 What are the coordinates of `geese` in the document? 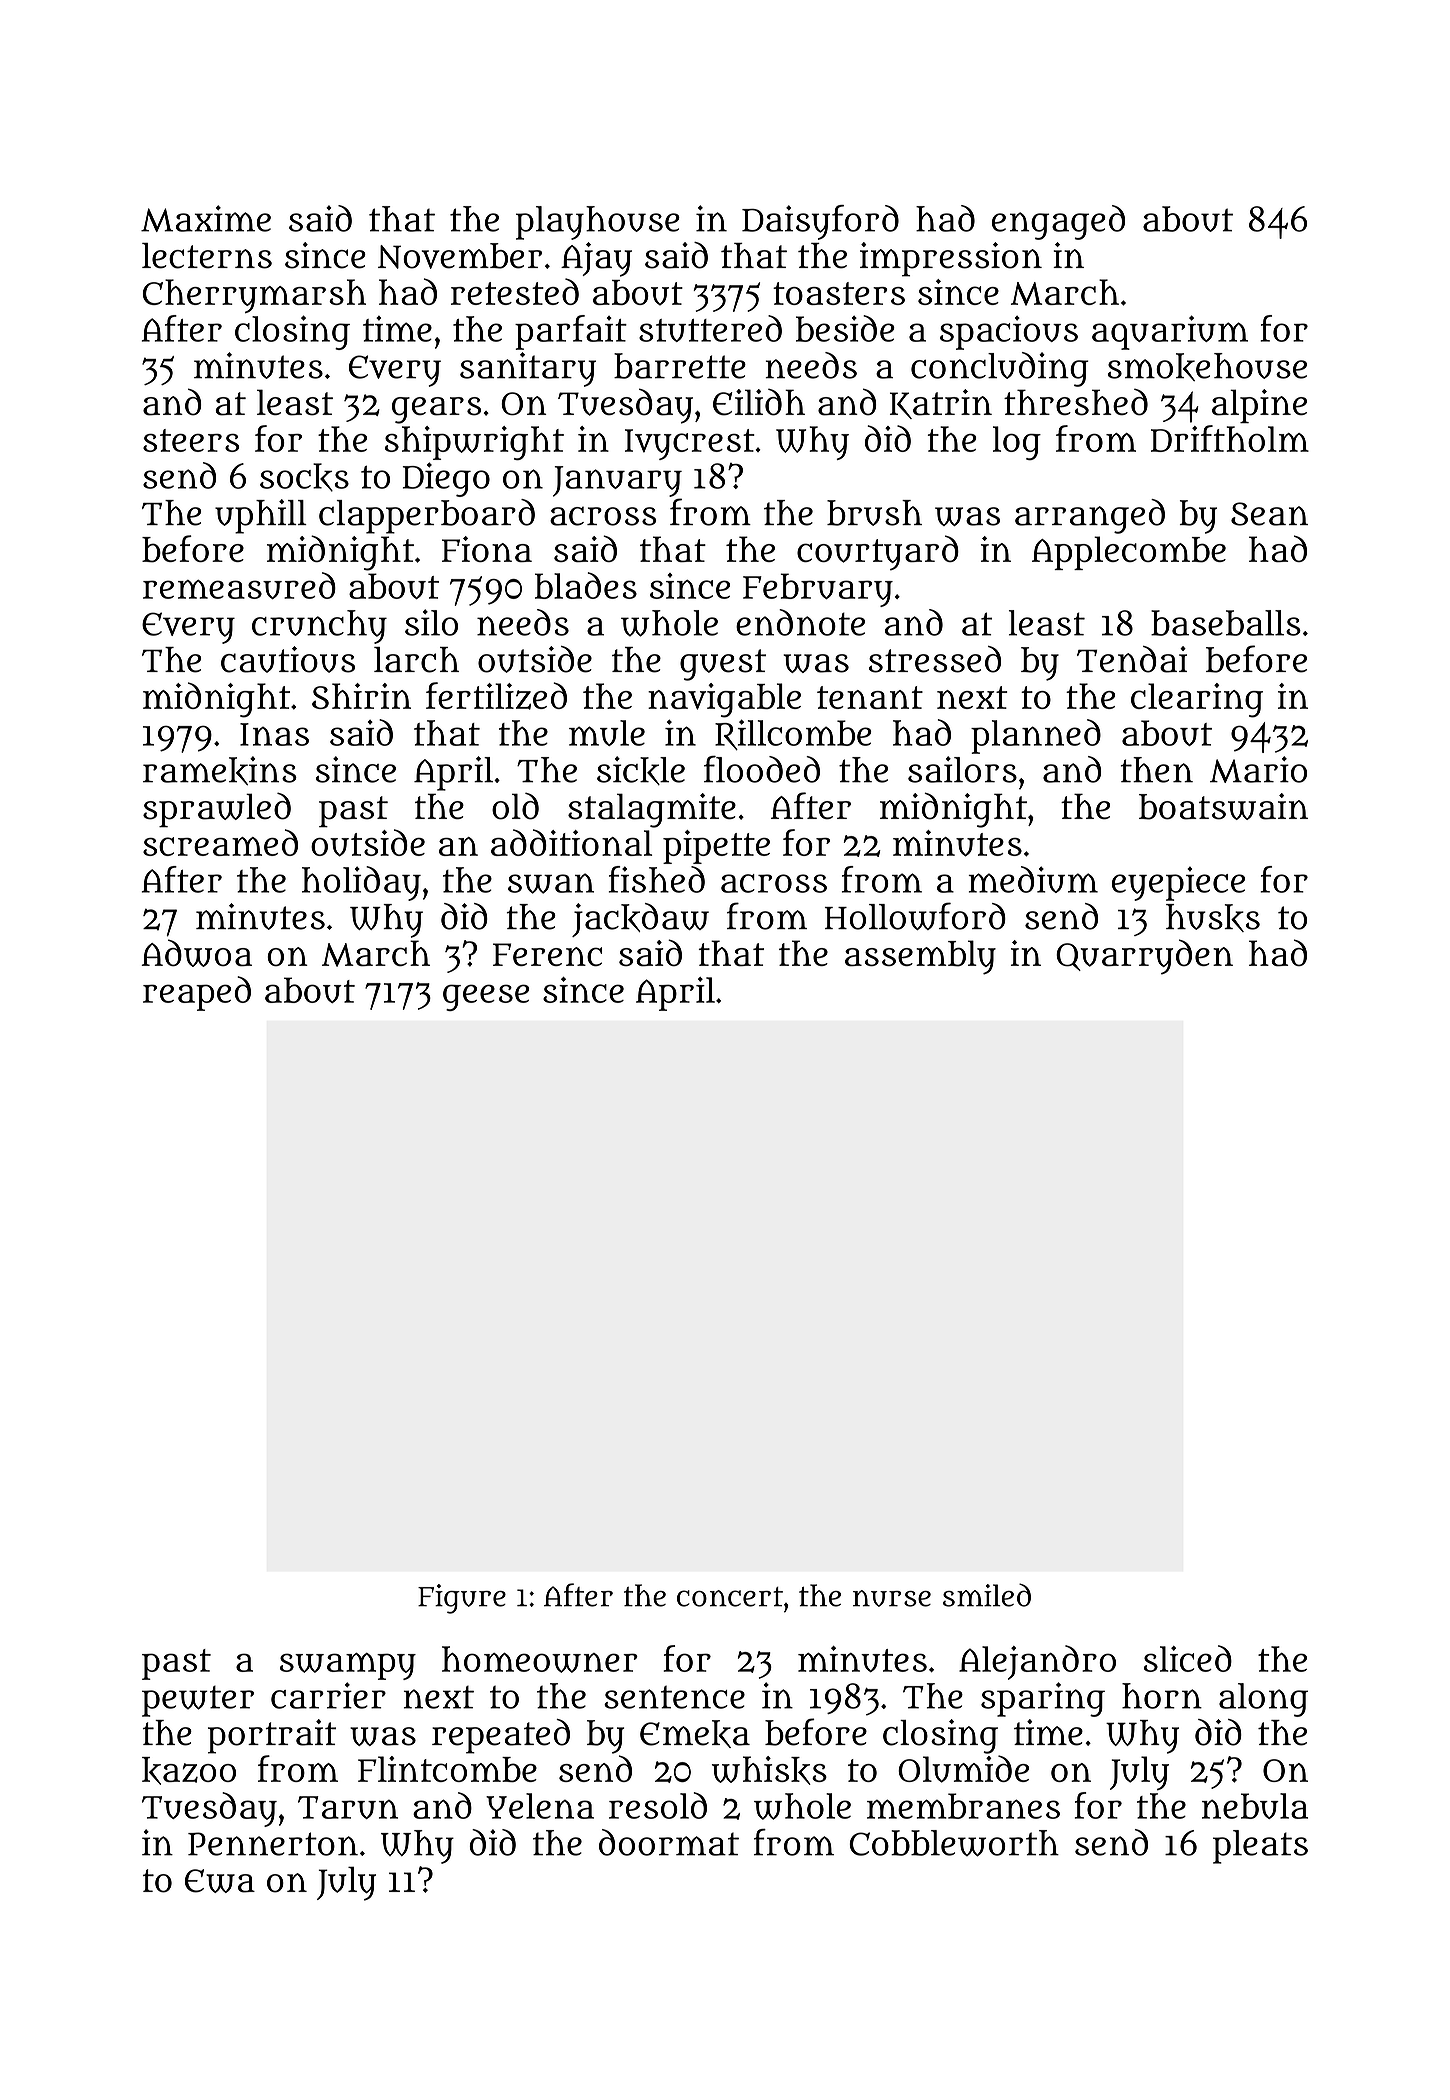 It's located at (486, 997).
